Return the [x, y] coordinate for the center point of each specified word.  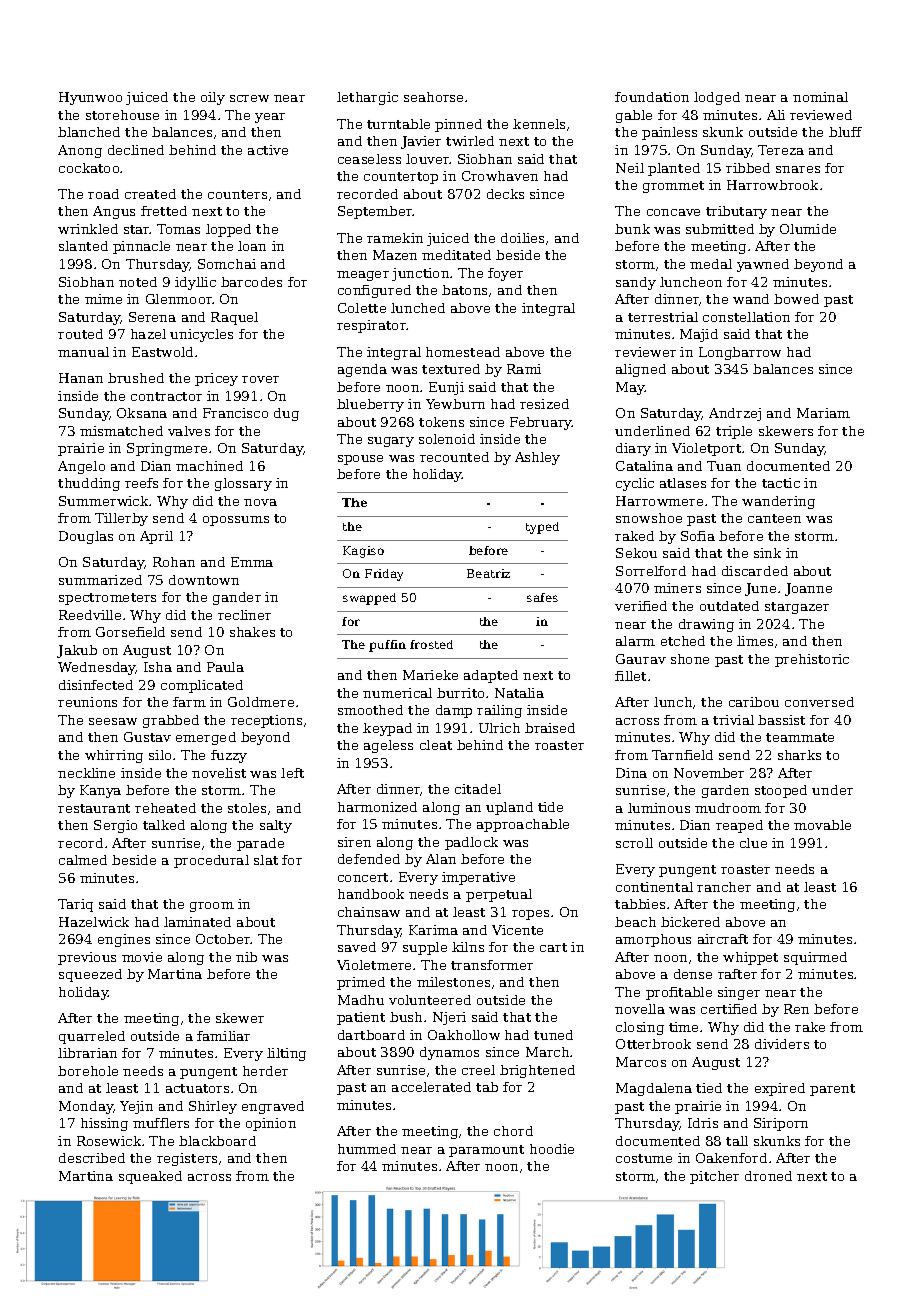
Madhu [361, 1000]
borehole [88, 1071]
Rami [524, 369]
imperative [478, 878]
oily [213, 98]
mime [103, 299]
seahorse [433, 97]
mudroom [728, 808]
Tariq [75, 905]
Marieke [430, 675]
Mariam [823, 413]
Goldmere [261, 702]
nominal [820, 97]
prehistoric [812, 660]
